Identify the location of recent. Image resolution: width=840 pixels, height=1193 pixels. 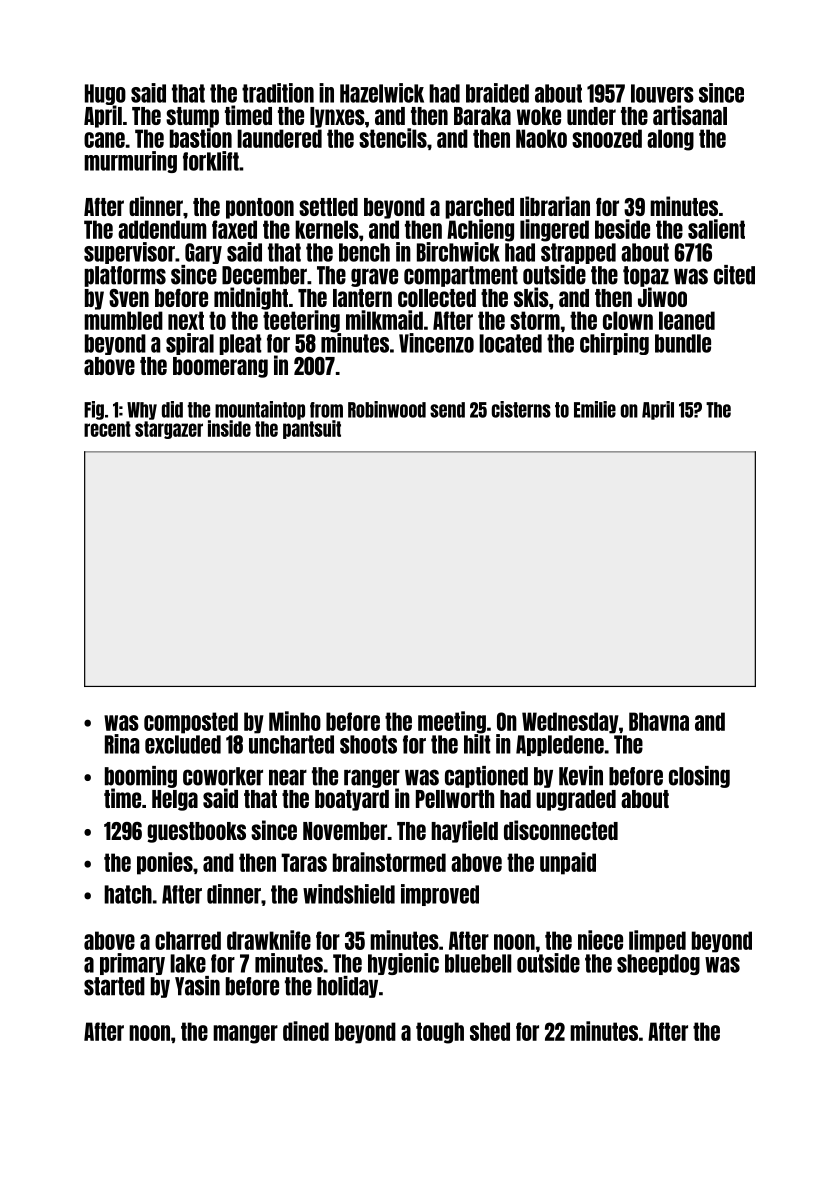
(107, 429).
